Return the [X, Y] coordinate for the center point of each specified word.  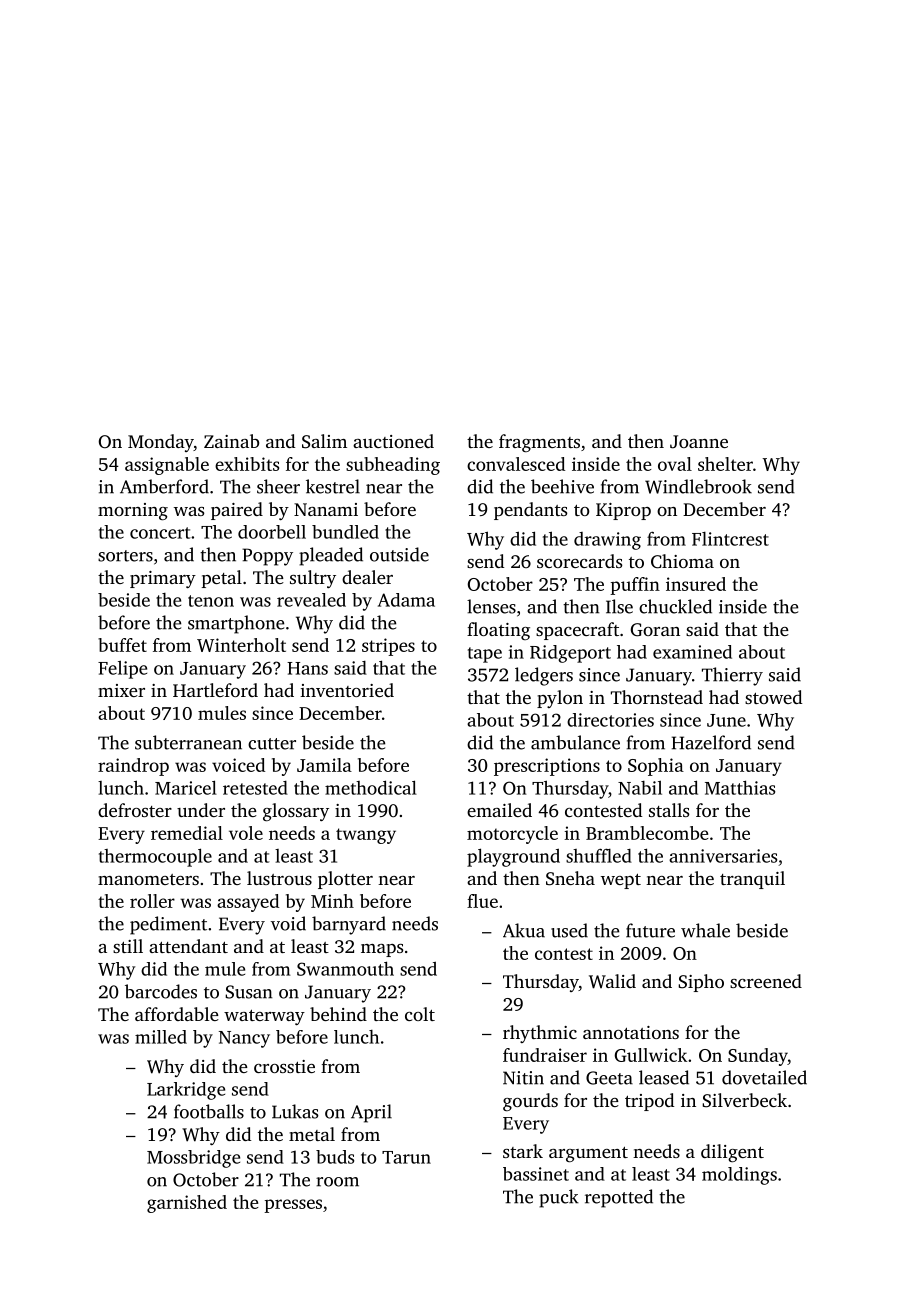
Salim [324, 441]
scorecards [579, 561]
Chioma [682, 561]
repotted [619, 1198]
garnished [187, 1204]
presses [293, 1206]
